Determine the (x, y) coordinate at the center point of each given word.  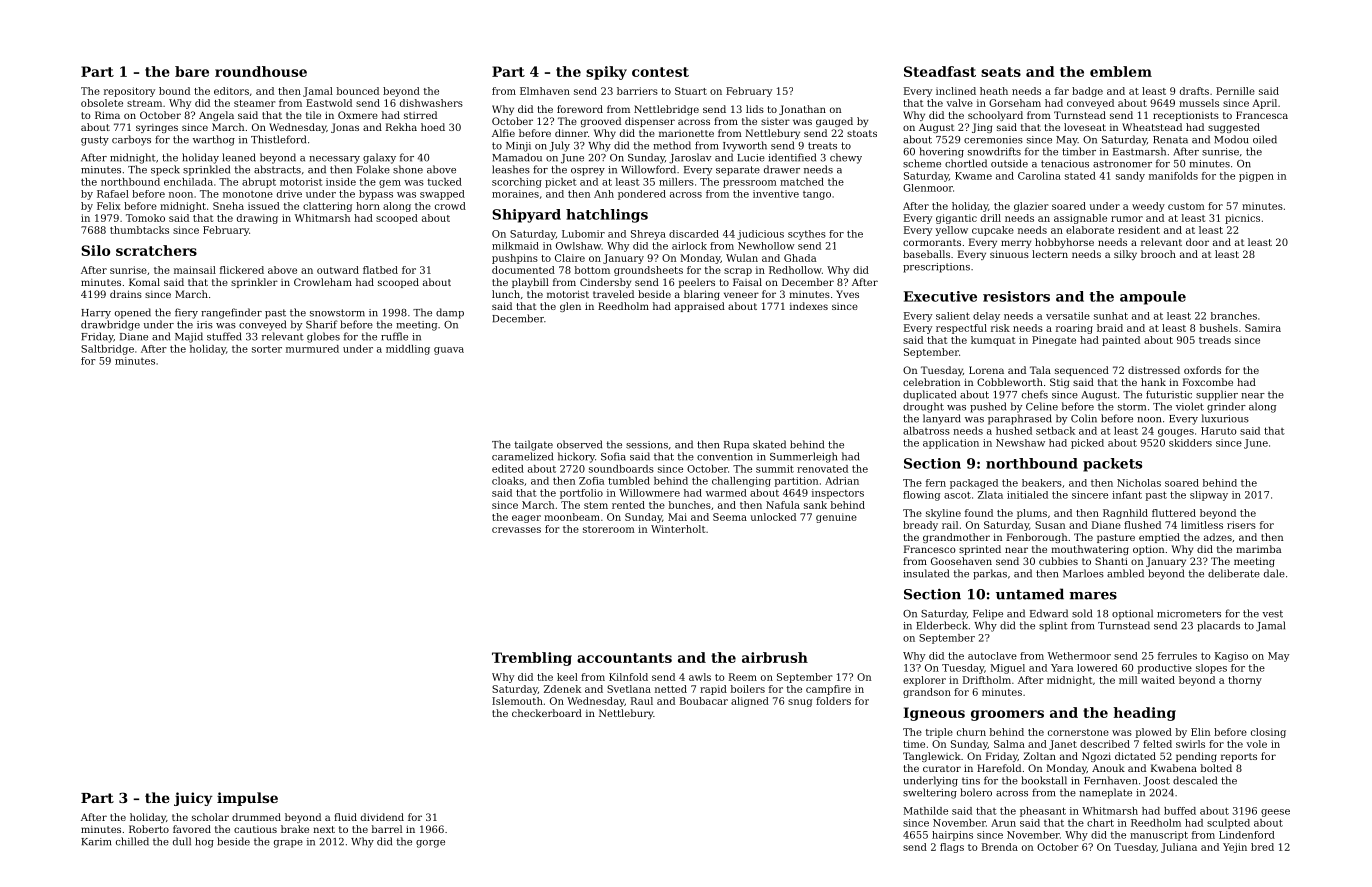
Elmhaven (545, 91)
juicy (193, 799)
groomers (1007, 715)
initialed (1027, 495)
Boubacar (704, 701)
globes (323, 337)
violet (1190, 406)
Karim (96, 842)
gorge (430, 844)
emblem (1121, 71)
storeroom (609, 529)
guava (449, 351)
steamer (255, 103)
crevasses (516, 530)
